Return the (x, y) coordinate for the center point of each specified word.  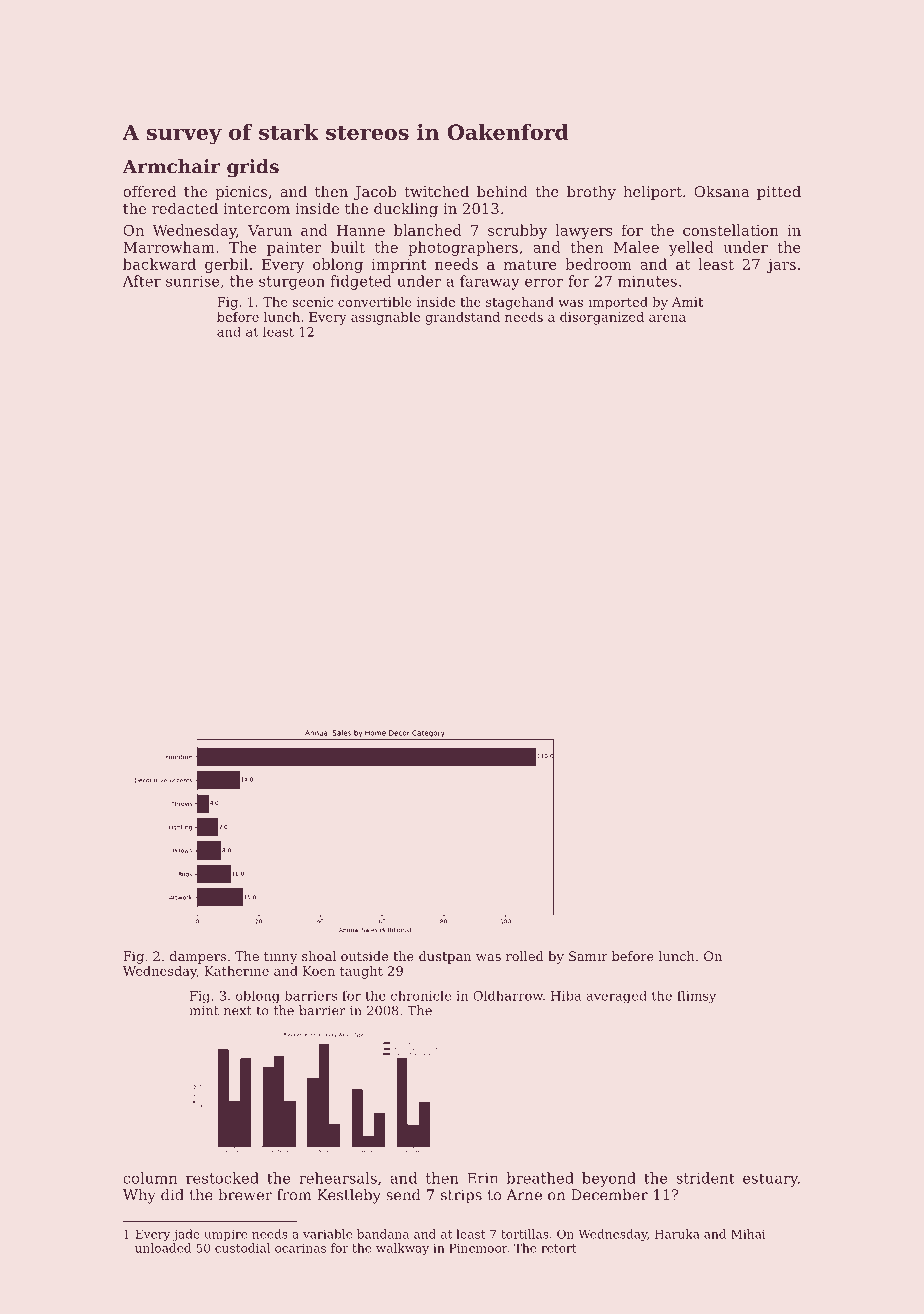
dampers (198, 957)
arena (667, 318)
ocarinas (300, 1248)
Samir (588, 956)
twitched (436, 191)
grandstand (462, 318)
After (142, 281)
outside (364, 956)
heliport (652, 192)
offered (149, 191)
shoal (319, 956)
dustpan (445, 957)
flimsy (696, 996)
